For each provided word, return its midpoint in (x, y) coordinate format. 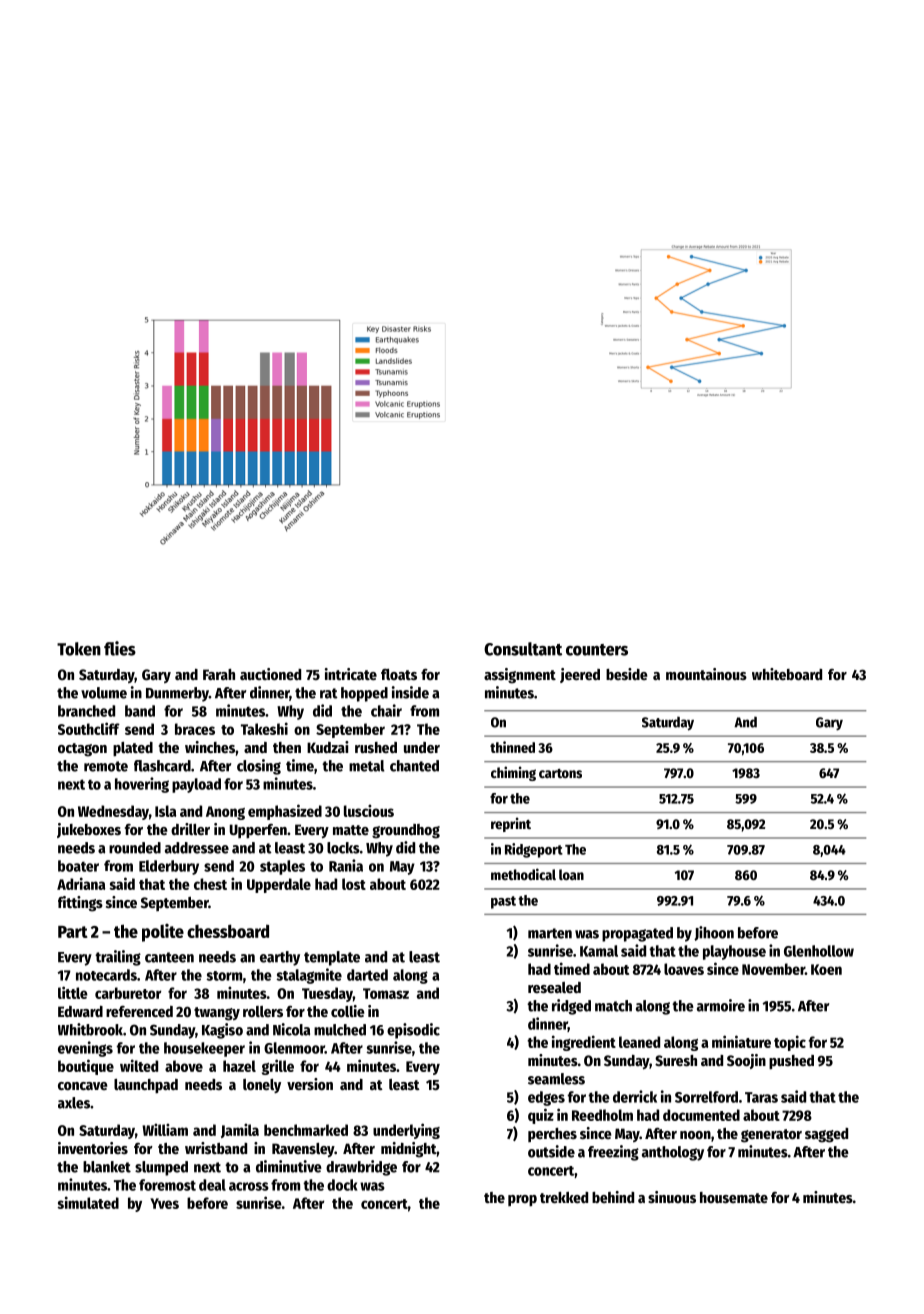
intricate (351, 674)
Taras (761, 1097)
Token (79, 649)
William (165, 1129)
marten (550, 933)
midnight (409, 1150)
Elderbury (169, 867)
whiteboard (787, 674)
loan (571, 874)
